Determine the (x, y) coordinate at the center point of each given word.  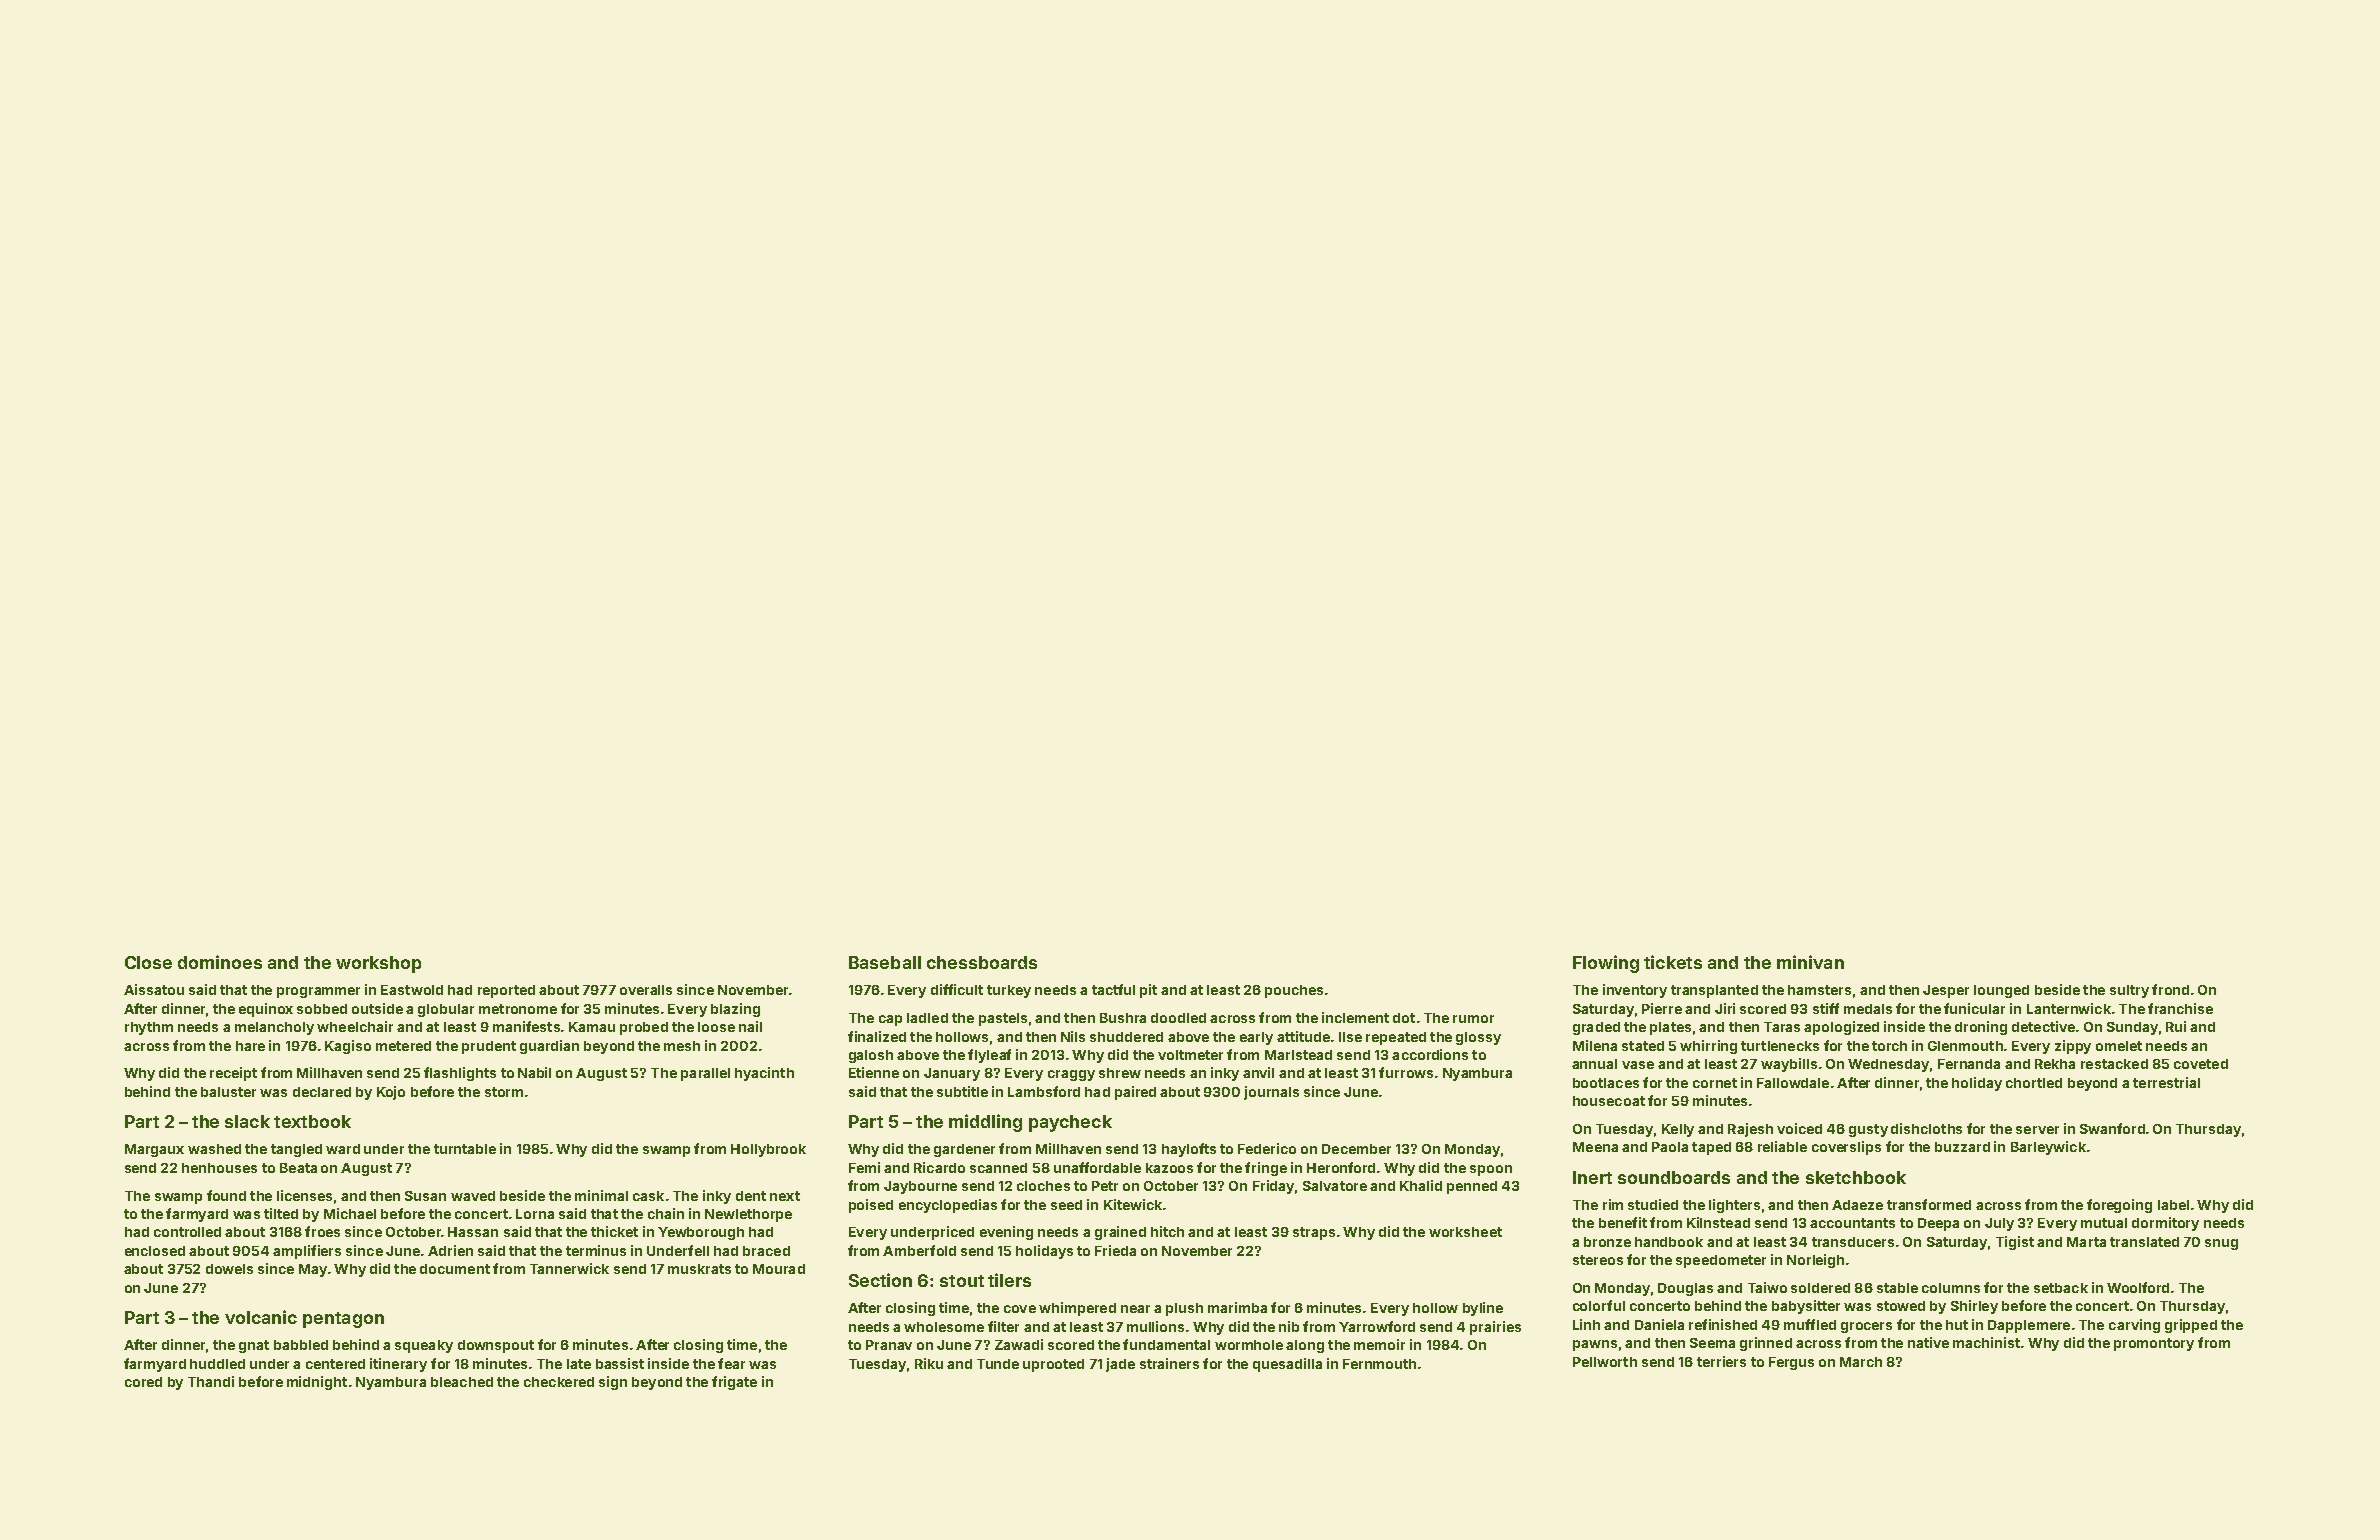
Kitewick (1133, 1204)
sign (613, 1383)
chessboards (982, 962)
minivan (1810, 962)
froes (322, 1231)
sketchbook (1856, 1177)
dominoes (220, 962)
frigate (734, 1383)
